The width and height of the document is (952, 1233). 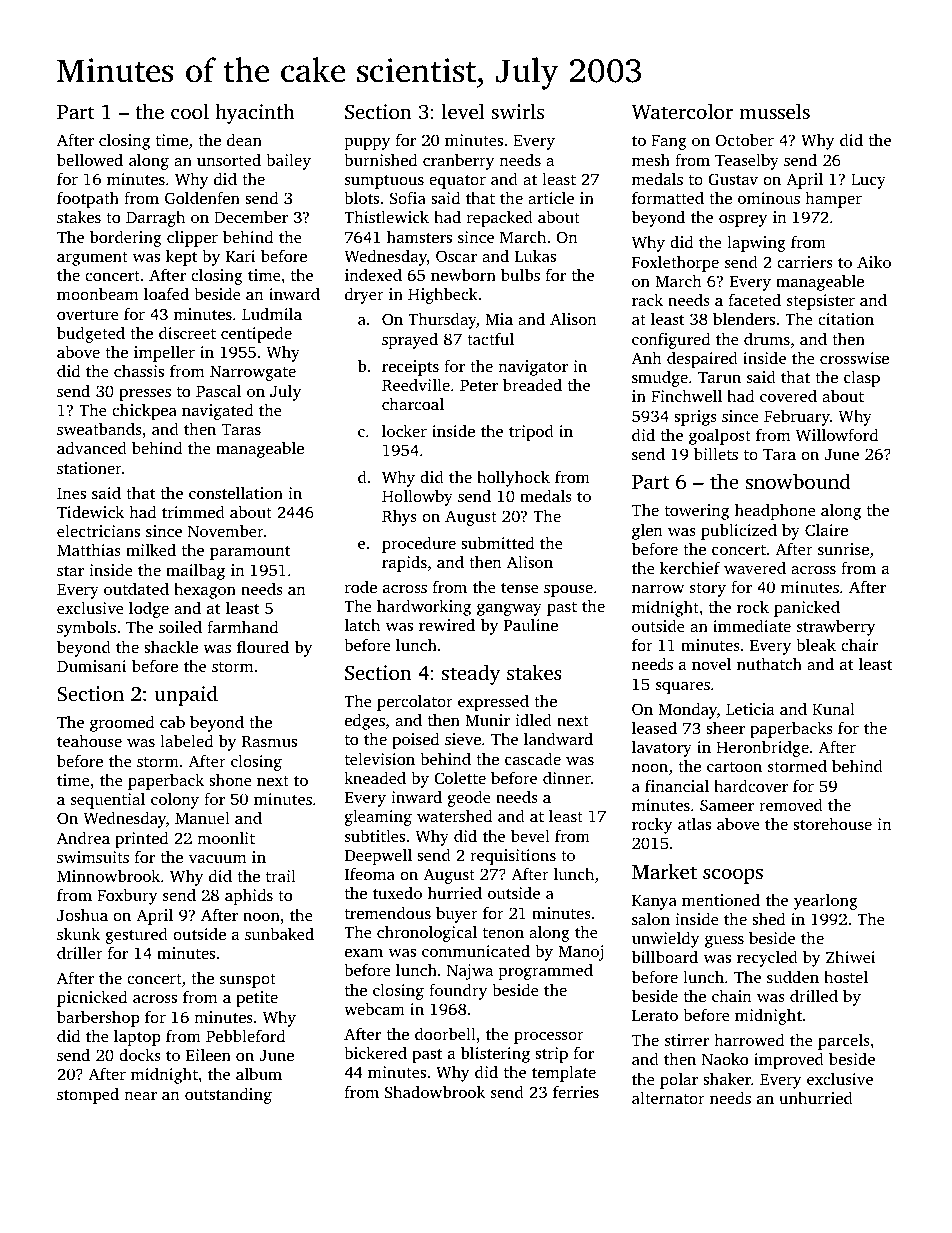 What do you see at coordinates (814, 995) in the document?
I see `drilled` at bounding box center [814, 995].
